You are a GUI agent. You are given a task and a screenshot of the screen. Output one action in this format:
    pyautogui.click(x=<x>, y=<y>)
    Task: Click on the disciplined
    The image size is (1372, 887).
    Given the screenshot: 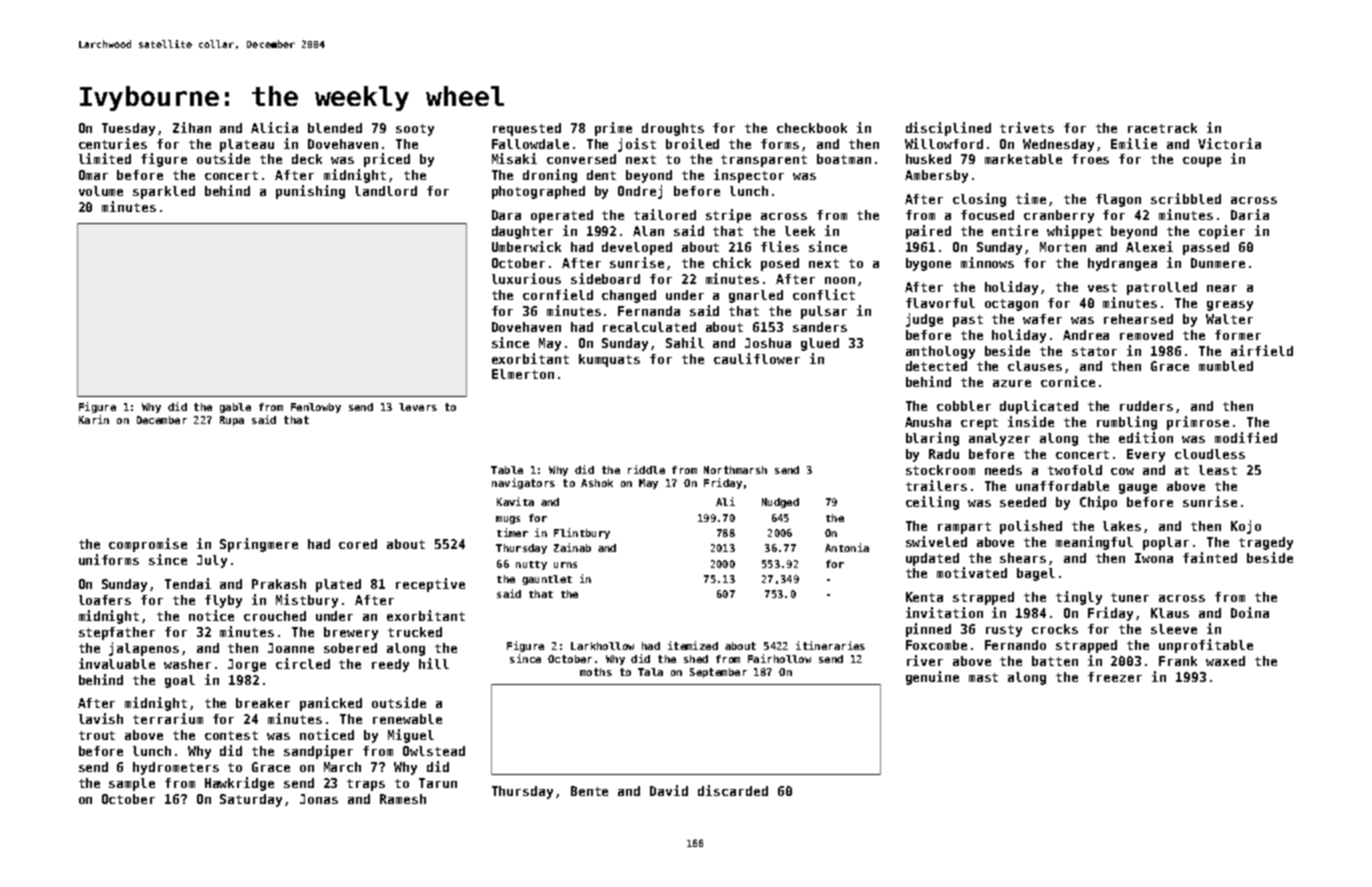 What is the action you would take?
    pyautogui.click(x=948, y=129)
